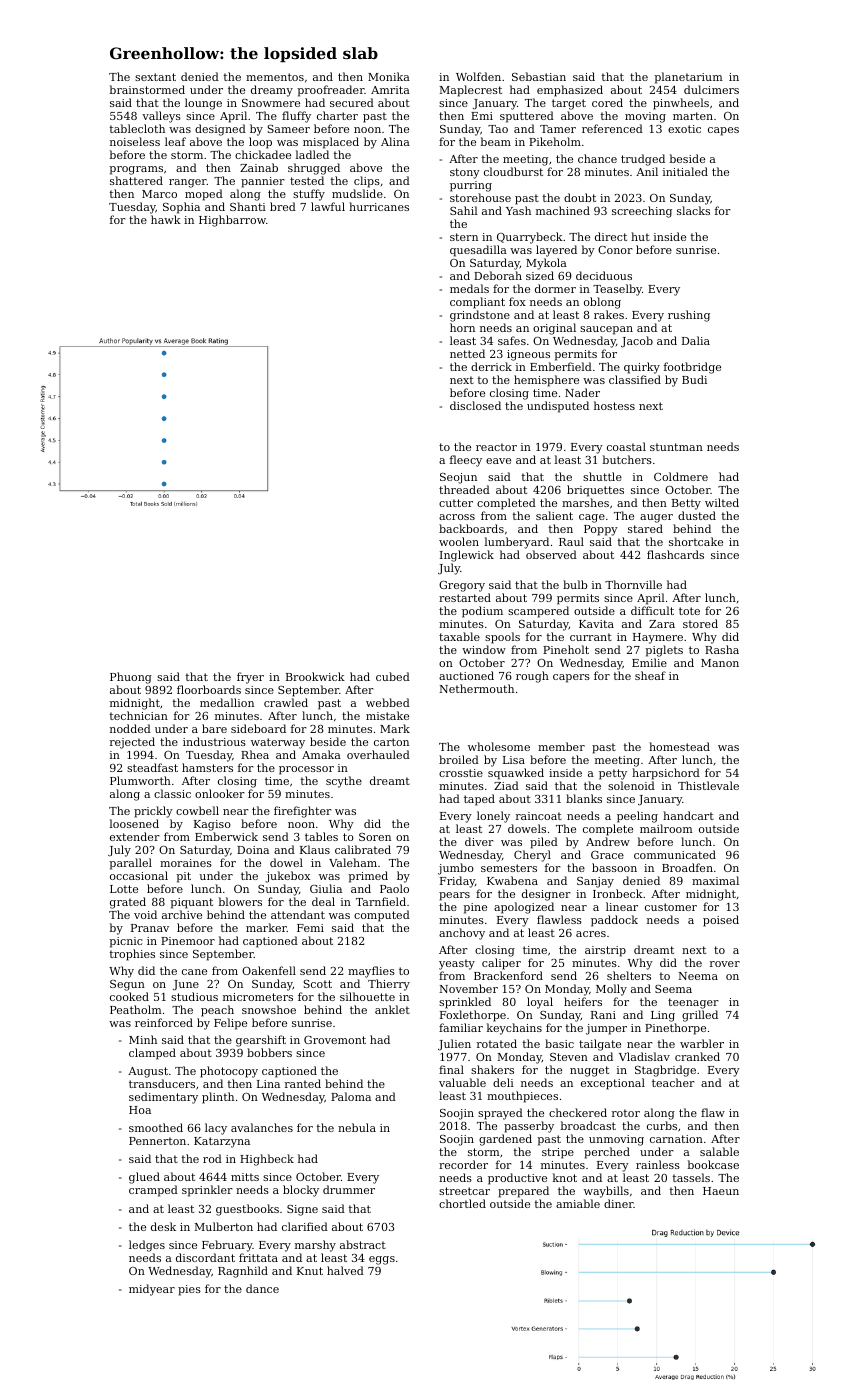 This screenshot has width=849, height=1400. Describe the element at coordinates (595, 882) in the screenshot. I see `Sanjay` at that location.
